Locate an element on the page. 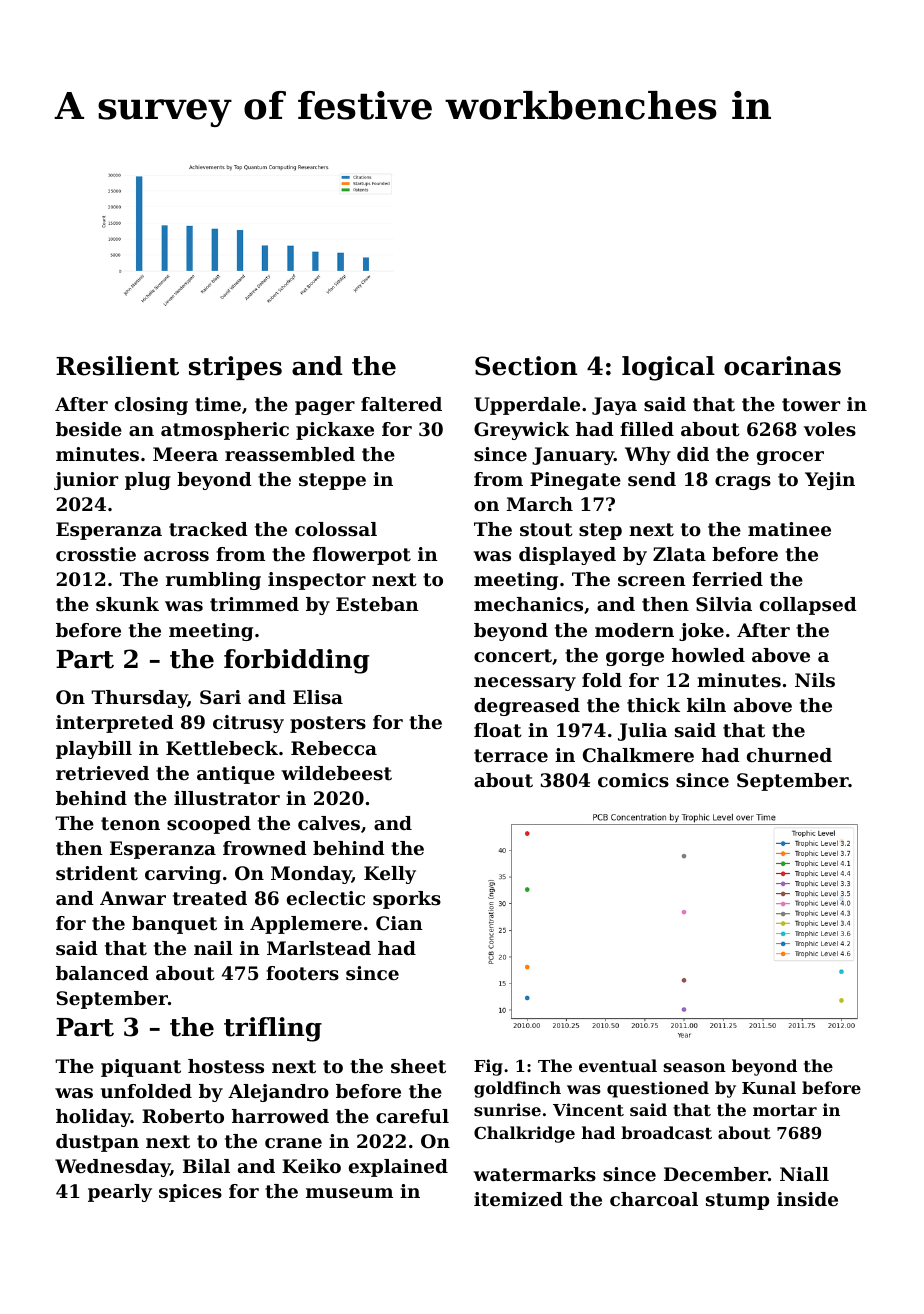  beside is located at coordinates (89, 429).
